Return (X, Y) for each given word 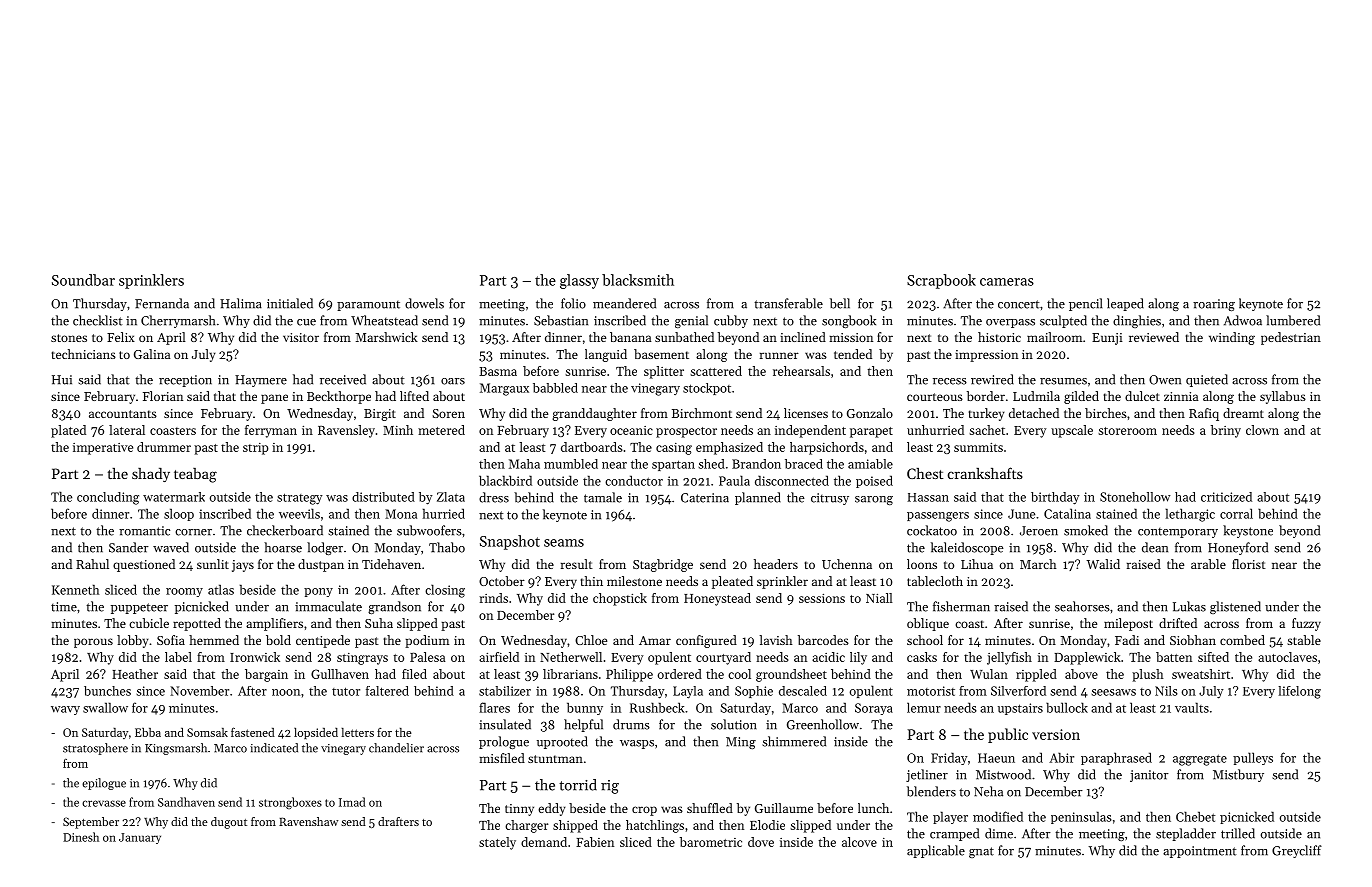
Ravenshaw (308, 821)
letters (358, 732)
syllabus (1283, 397)
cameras (1007, 282)
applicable (936, 851)
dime (999, 833)
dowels (424, 303)
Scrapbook (941, 281)
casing (674, 449)
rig (610, 787)
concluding (108, 498)
